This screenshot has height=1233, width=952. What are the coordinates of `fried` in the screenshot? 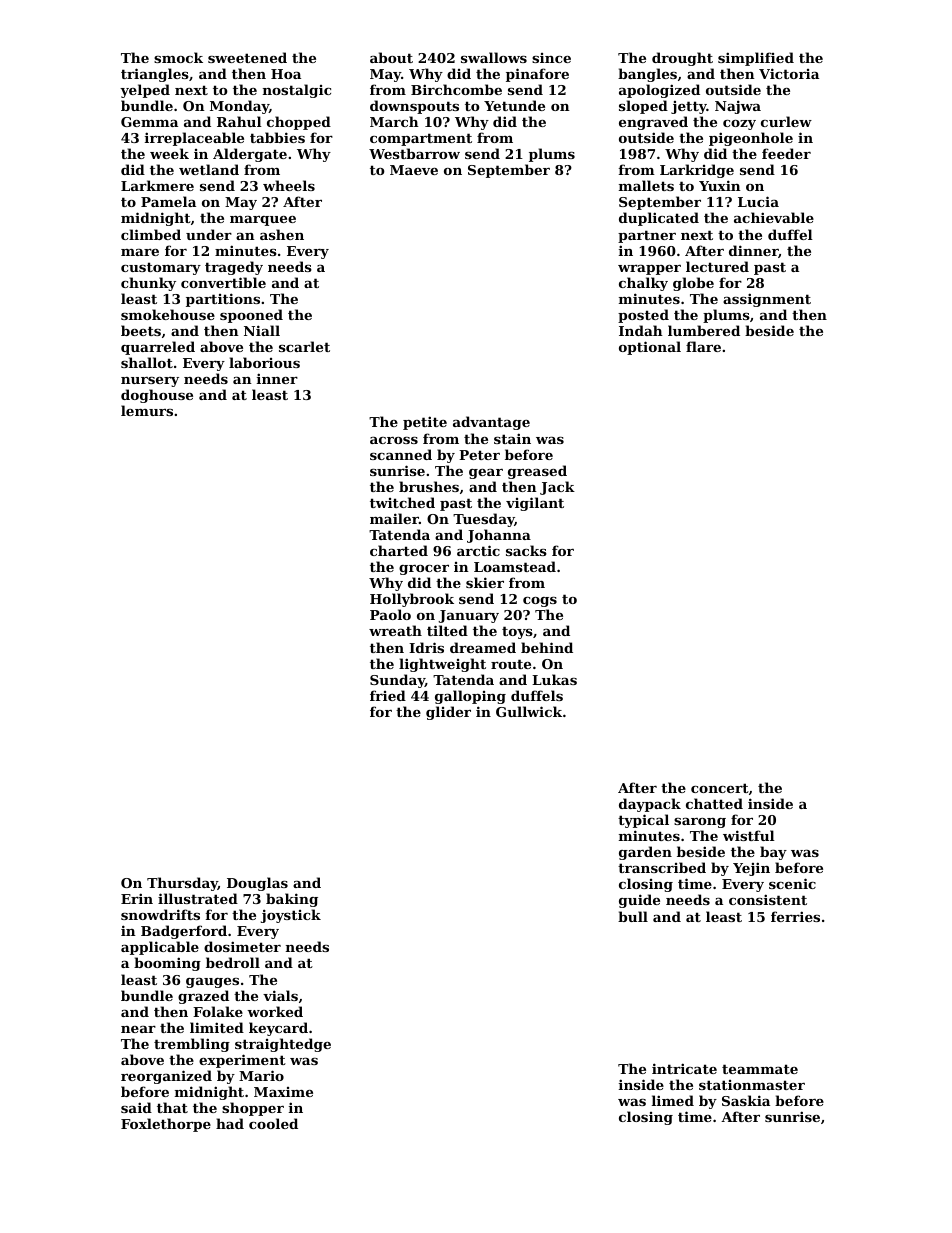 It's located at (388, 695).
